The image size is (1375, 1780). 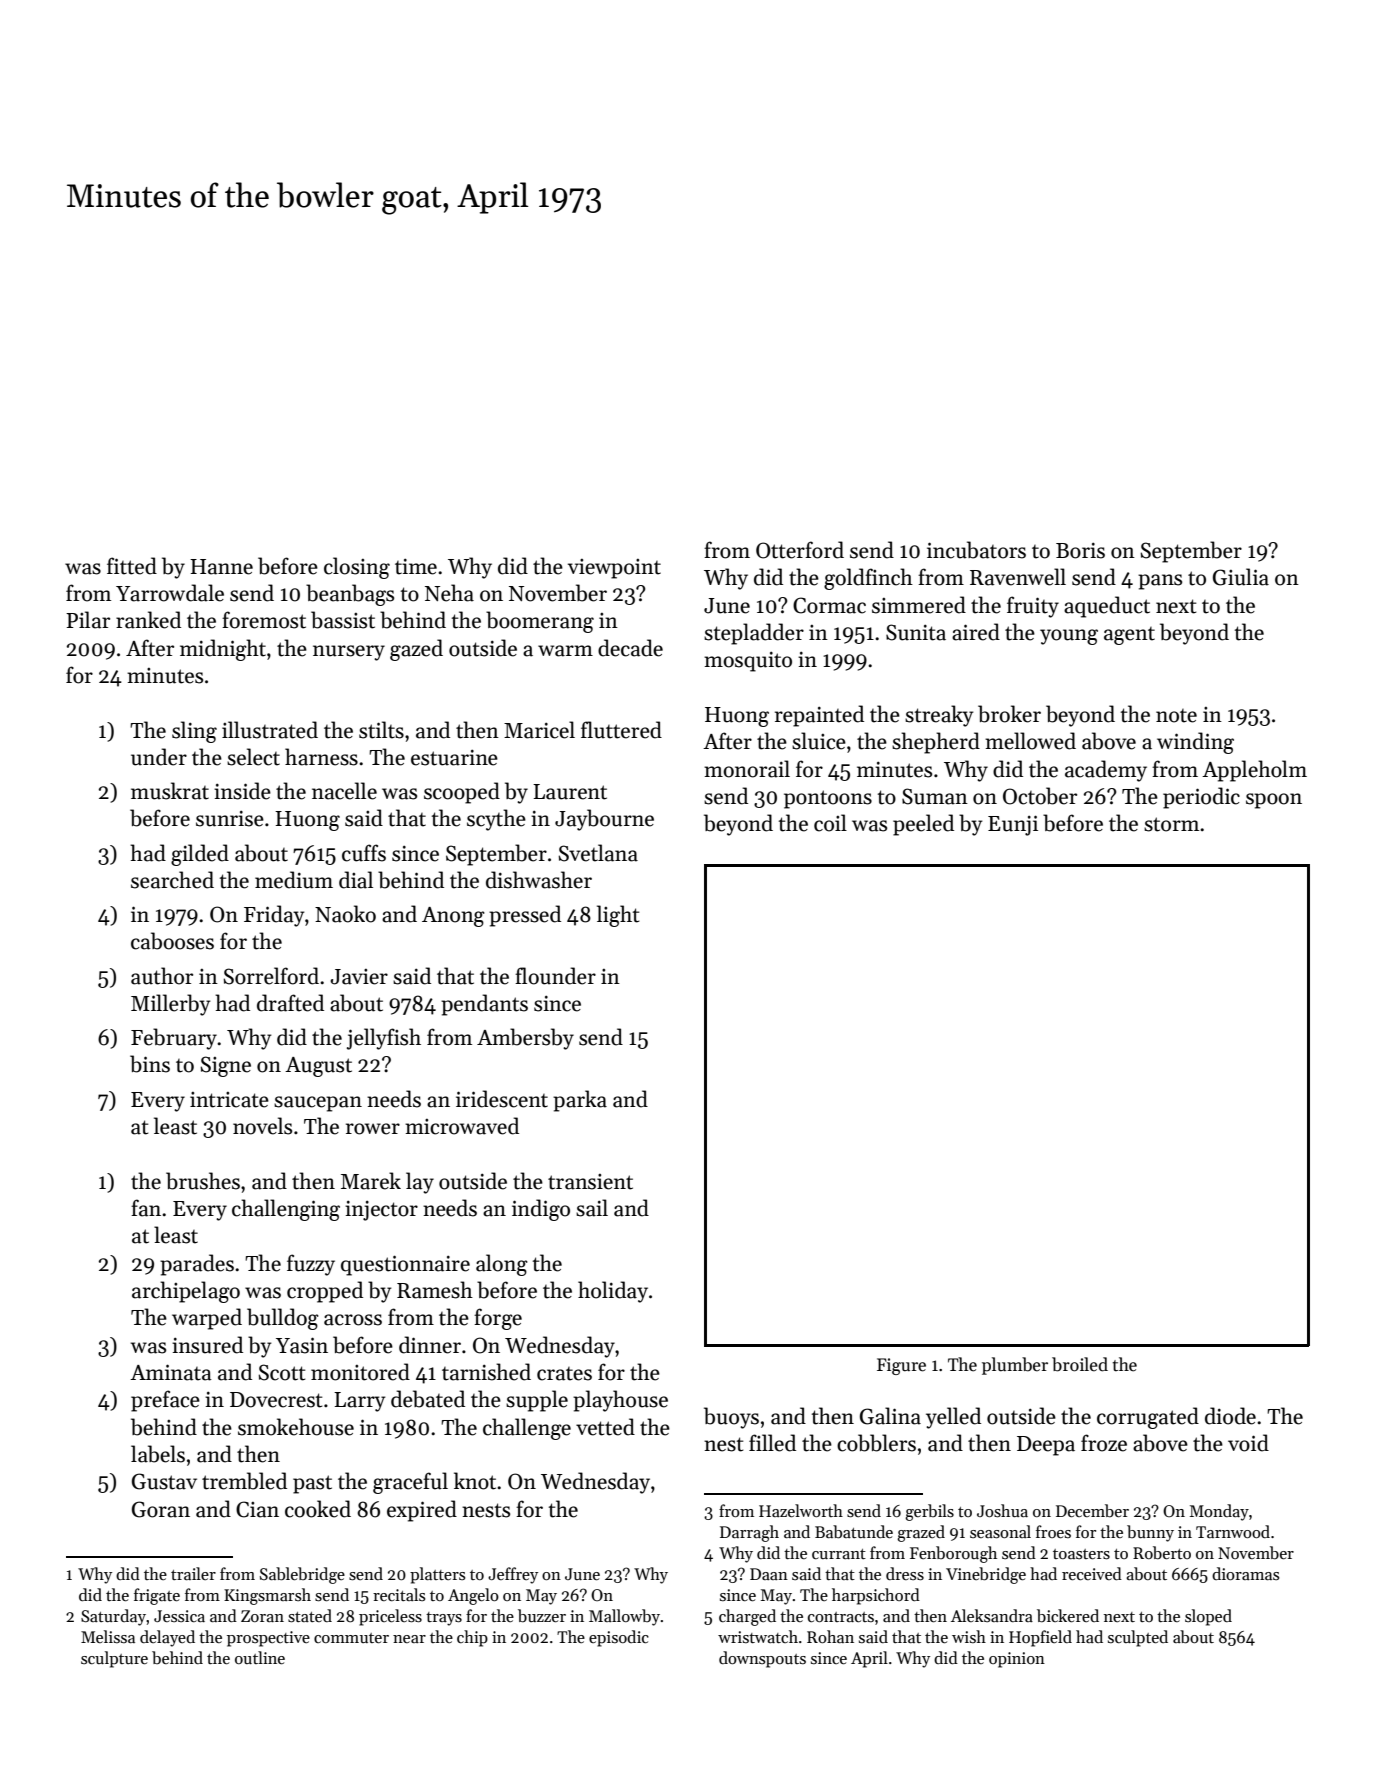 What do you see at coordinates (114, 1659) in the page?
I see `sculpture` at bounding box center [114, 1659].
